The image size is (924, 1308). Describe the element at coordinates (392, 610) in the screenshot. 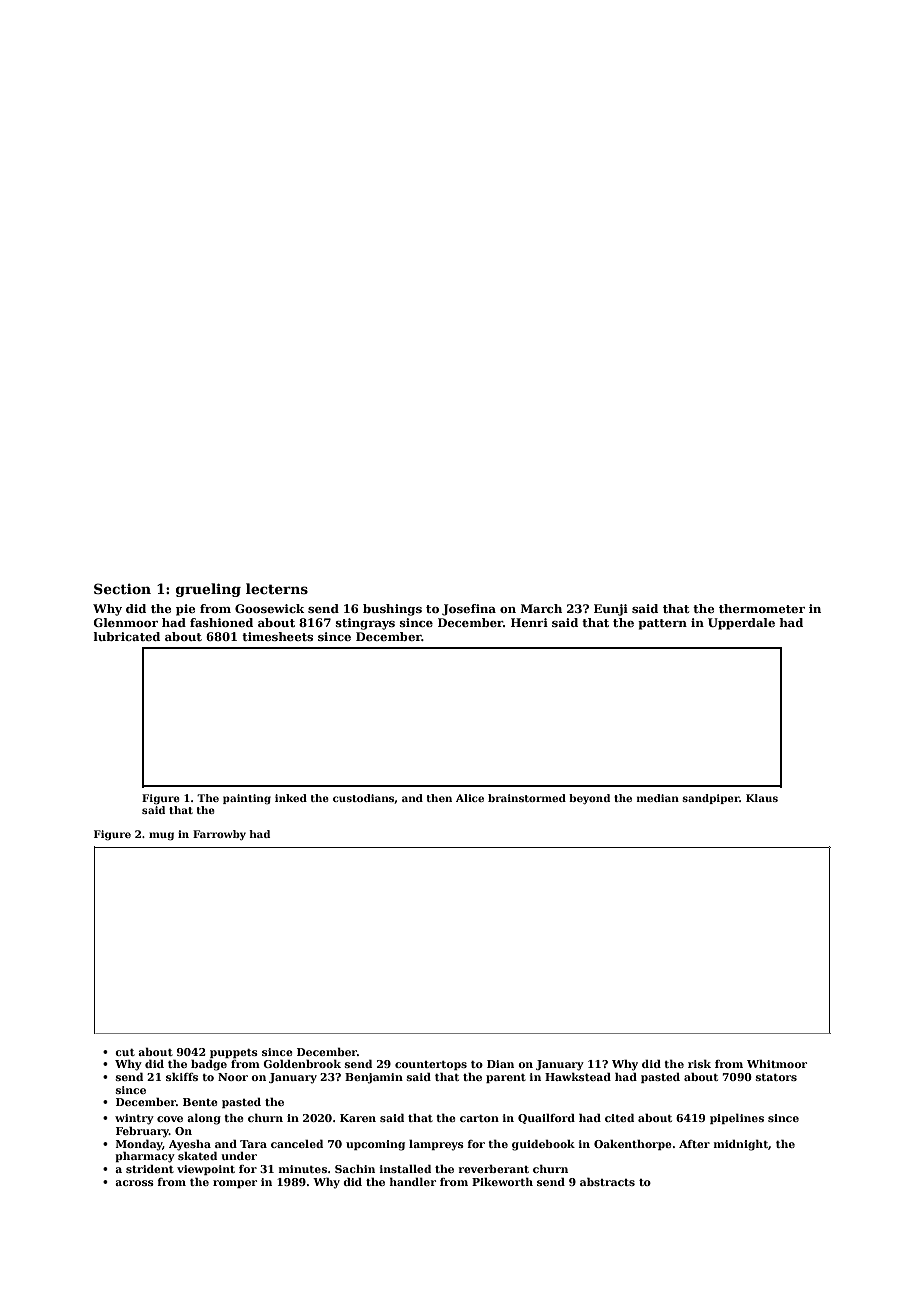

I see `bushings` at that location.
